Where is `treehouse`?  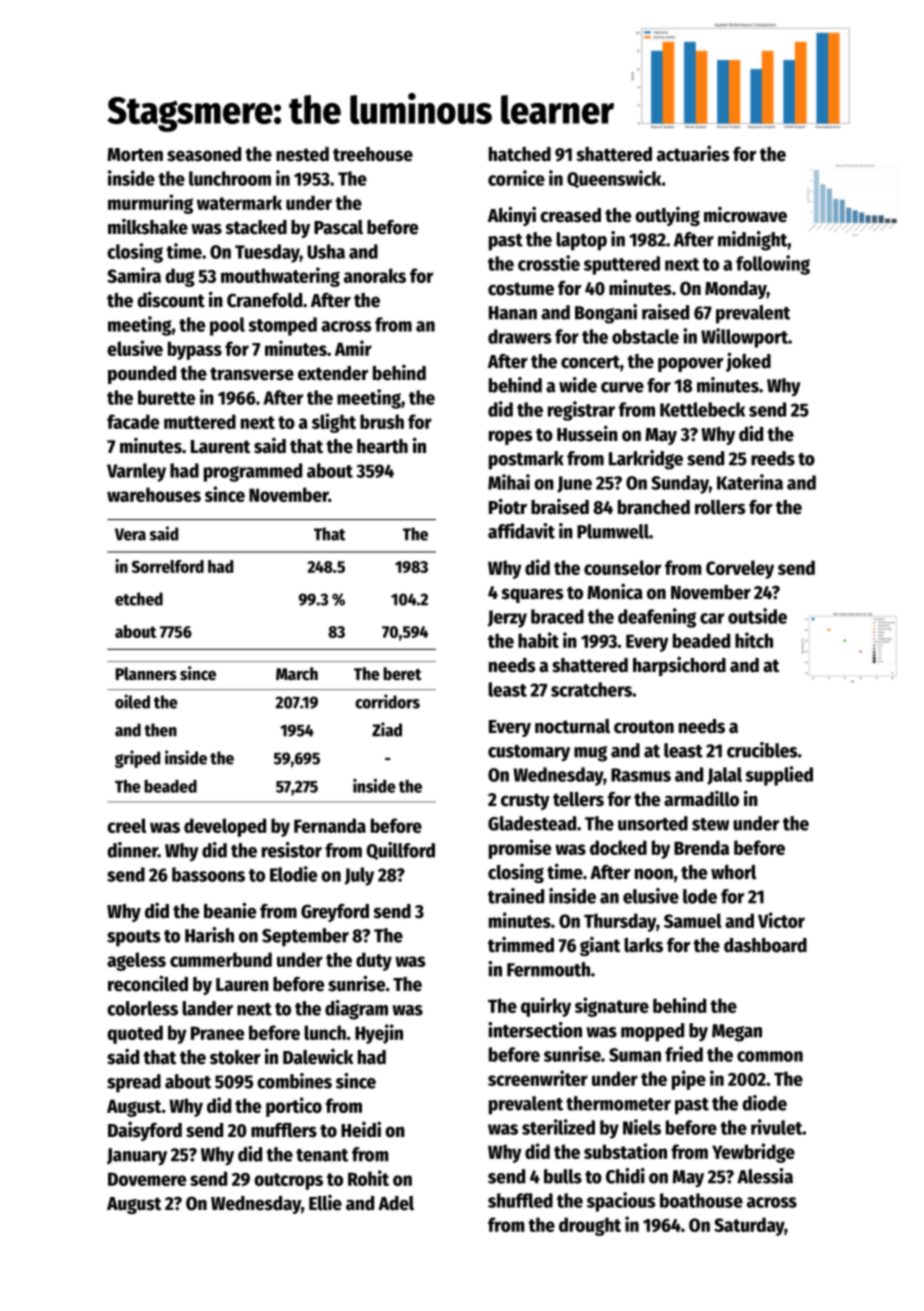
treehouse is located at coordinates (373, 154).
